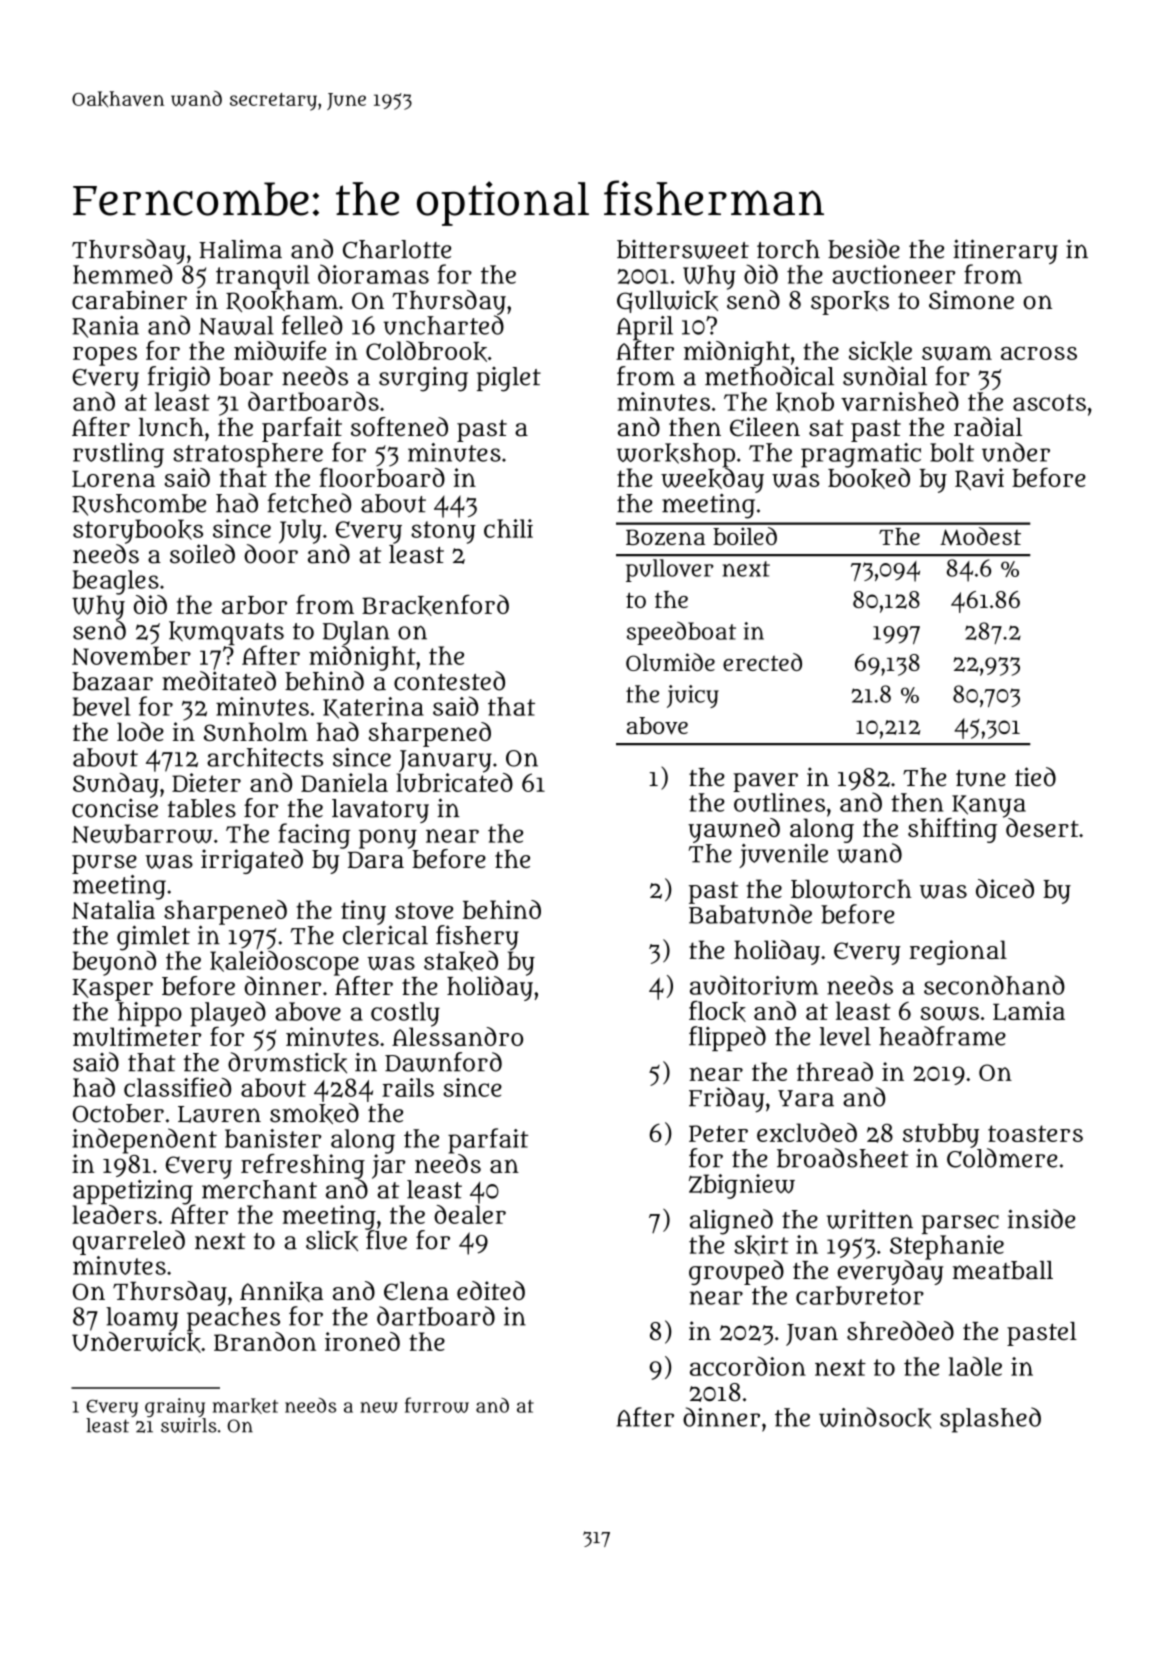 The width and height of the image is (1165, 1654). I want to click on beside, so click(864, 249).
